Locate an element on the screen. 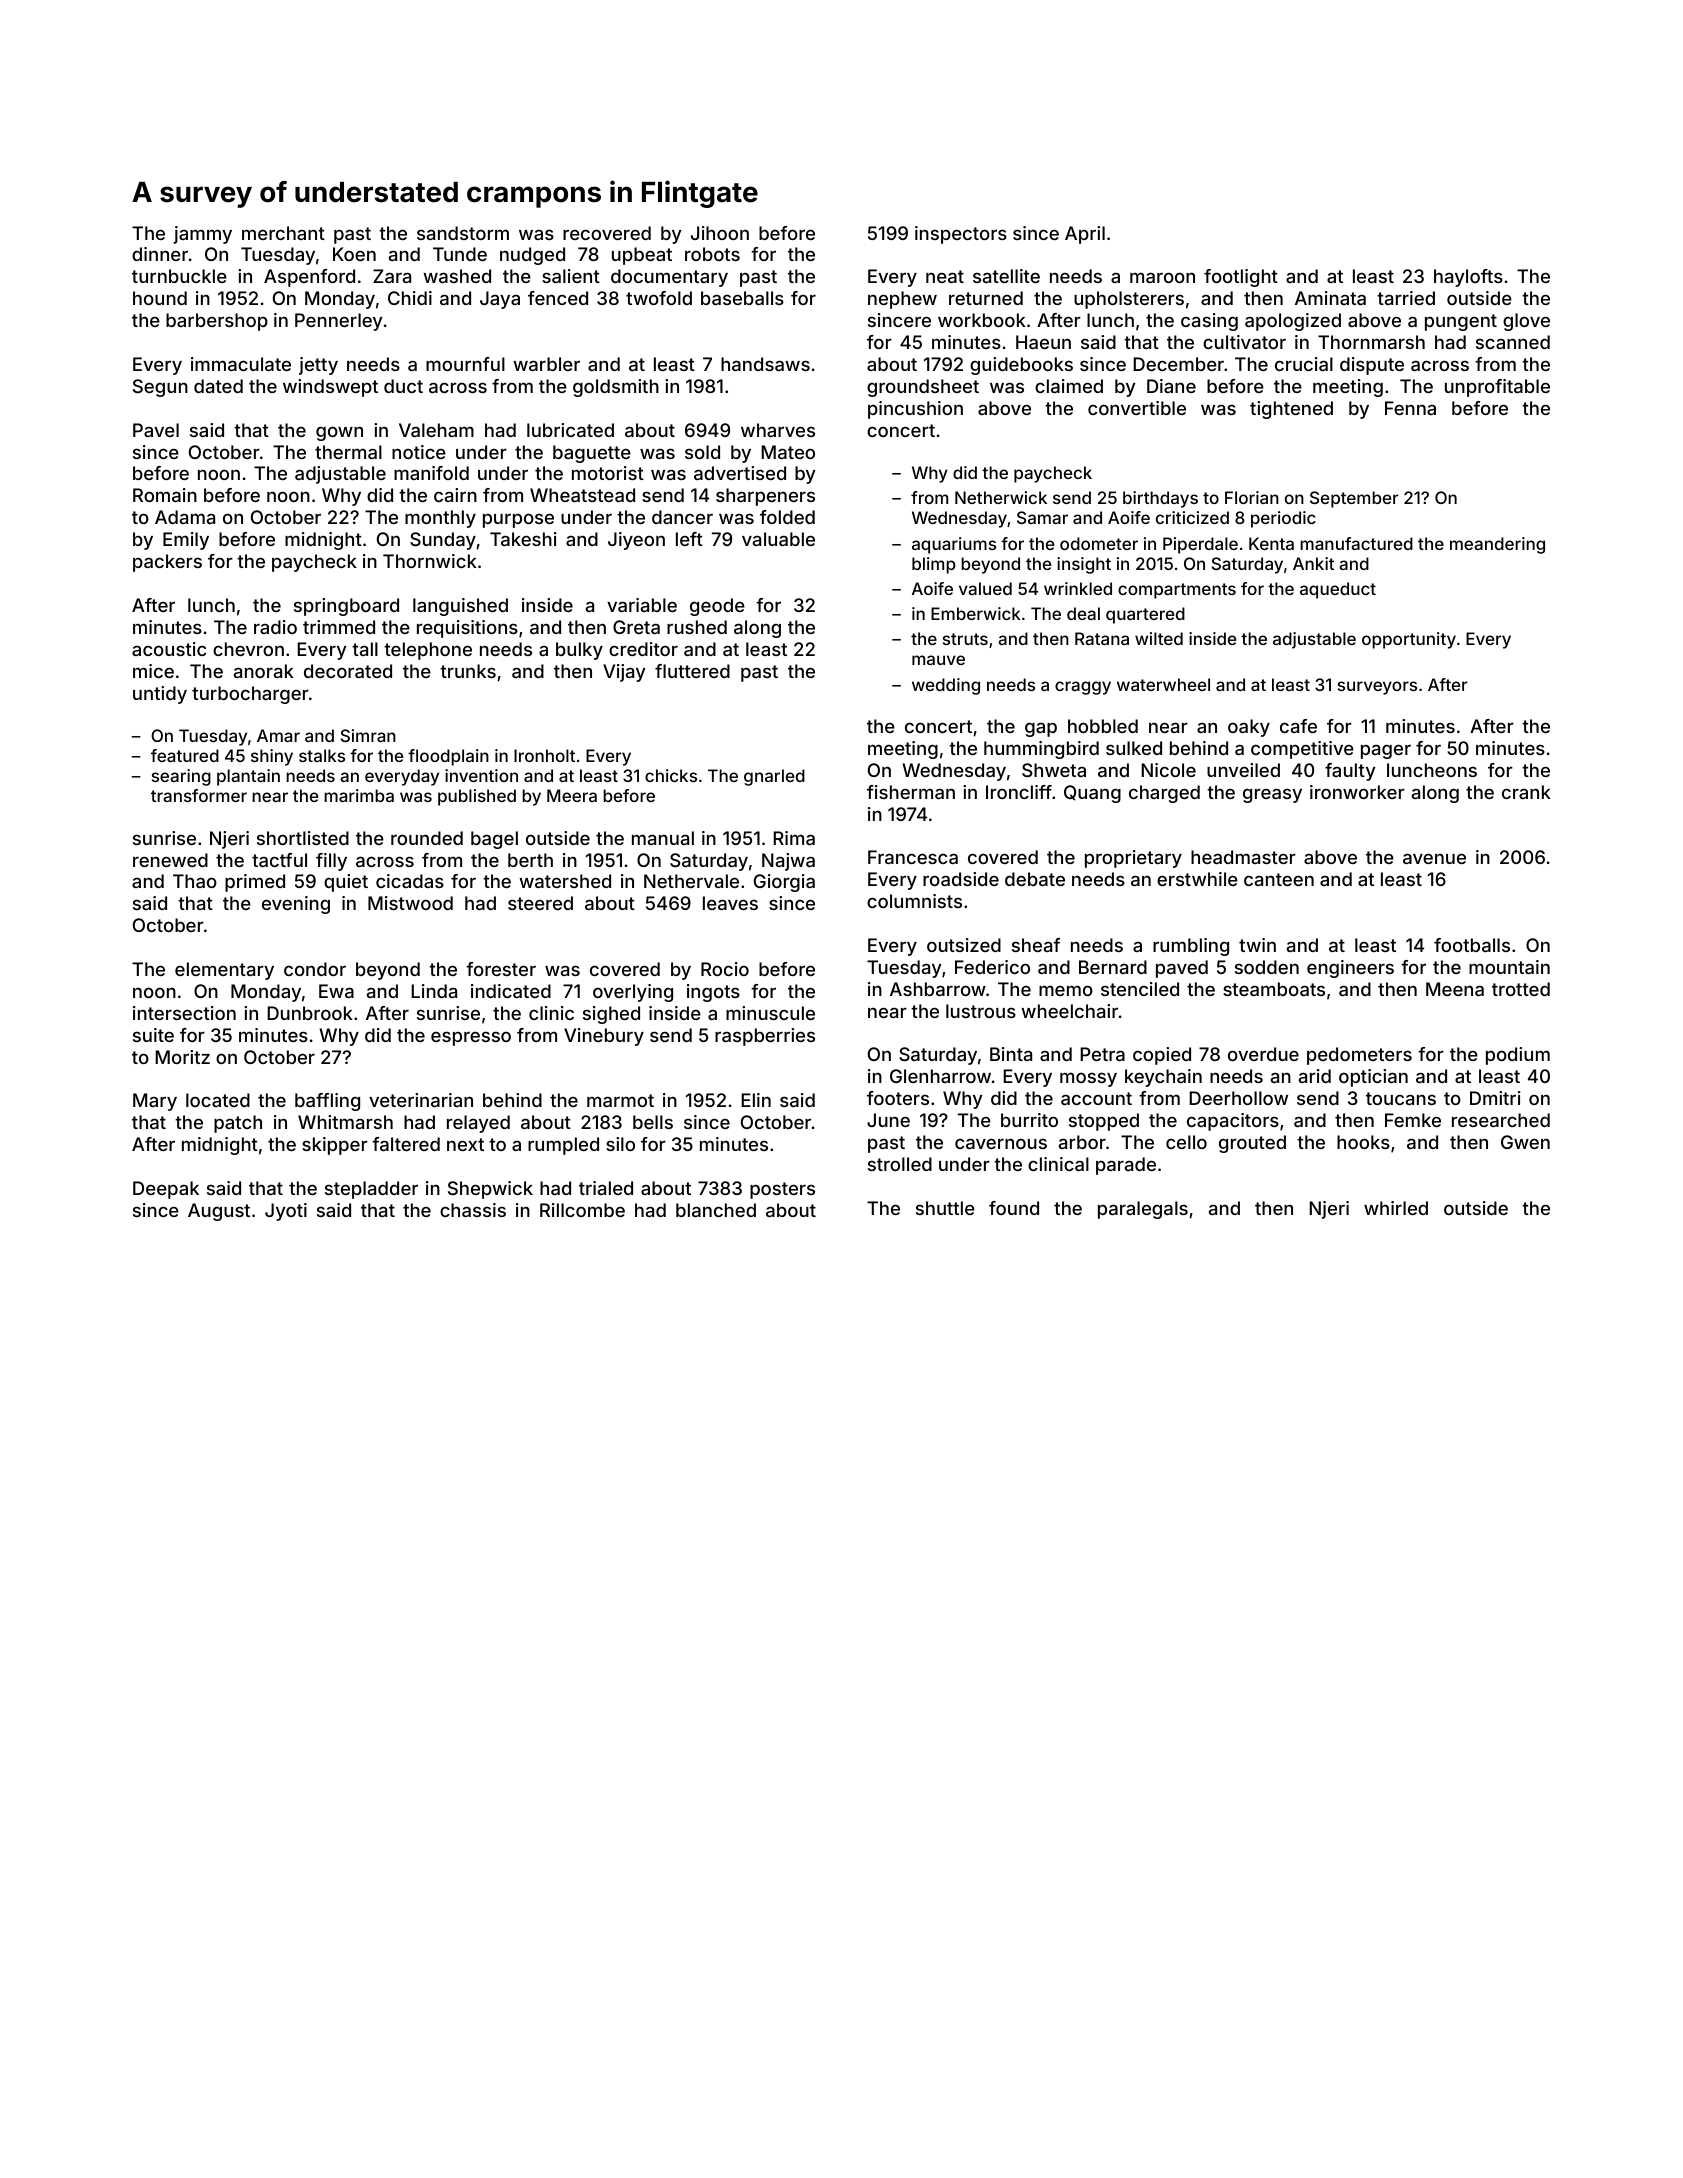  inspectors is located at coordinates (961, 235).
